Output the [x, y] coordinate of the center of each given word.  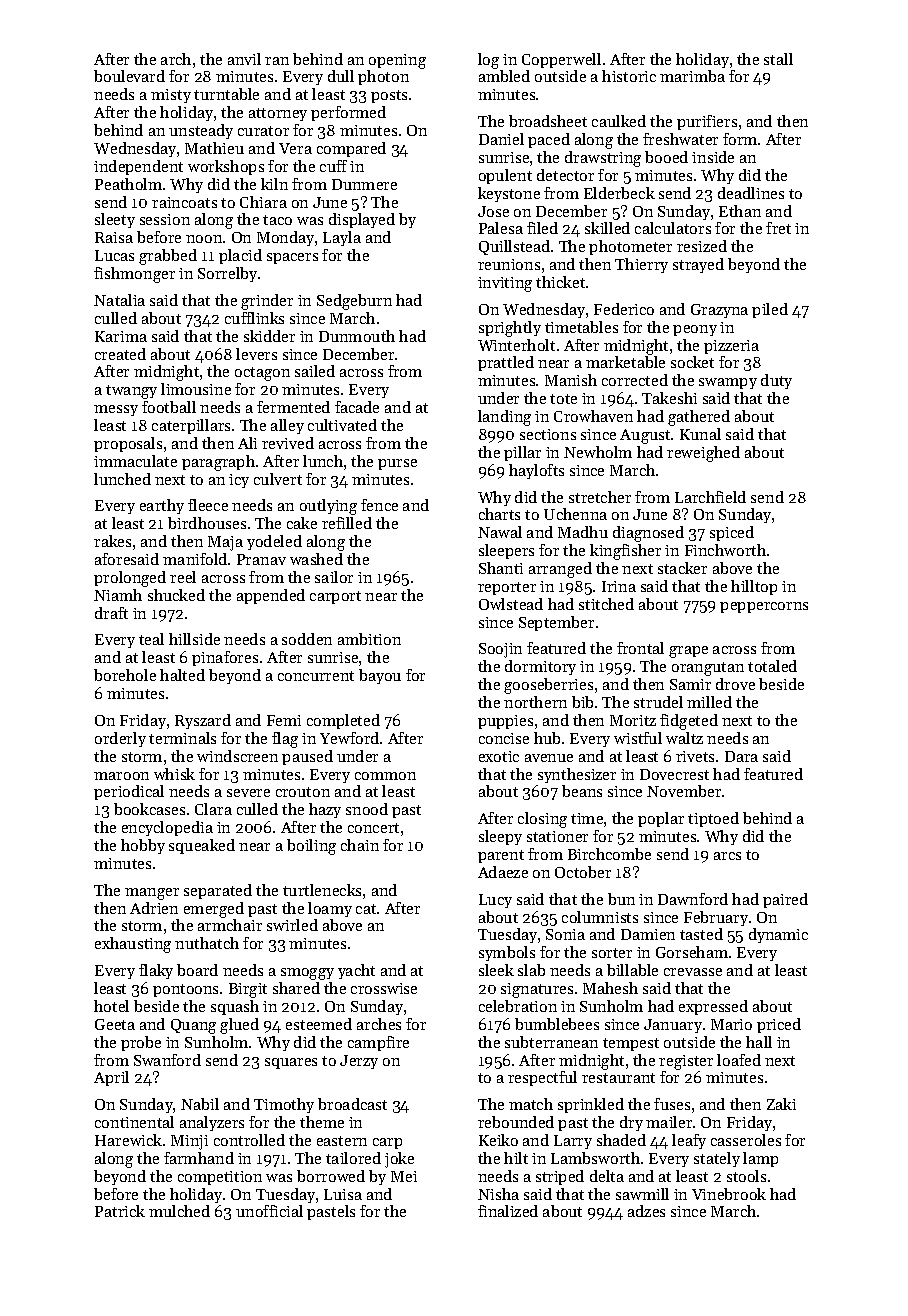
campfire [378, 1043]
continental [134, 1122]
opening [397, 61]
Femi [284, 720]
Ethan [740, 211]
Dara [741, 756]
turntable [226, 94]
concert [373, 828]
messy [116, 410]
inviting [505, 284]
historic [629, 76]
